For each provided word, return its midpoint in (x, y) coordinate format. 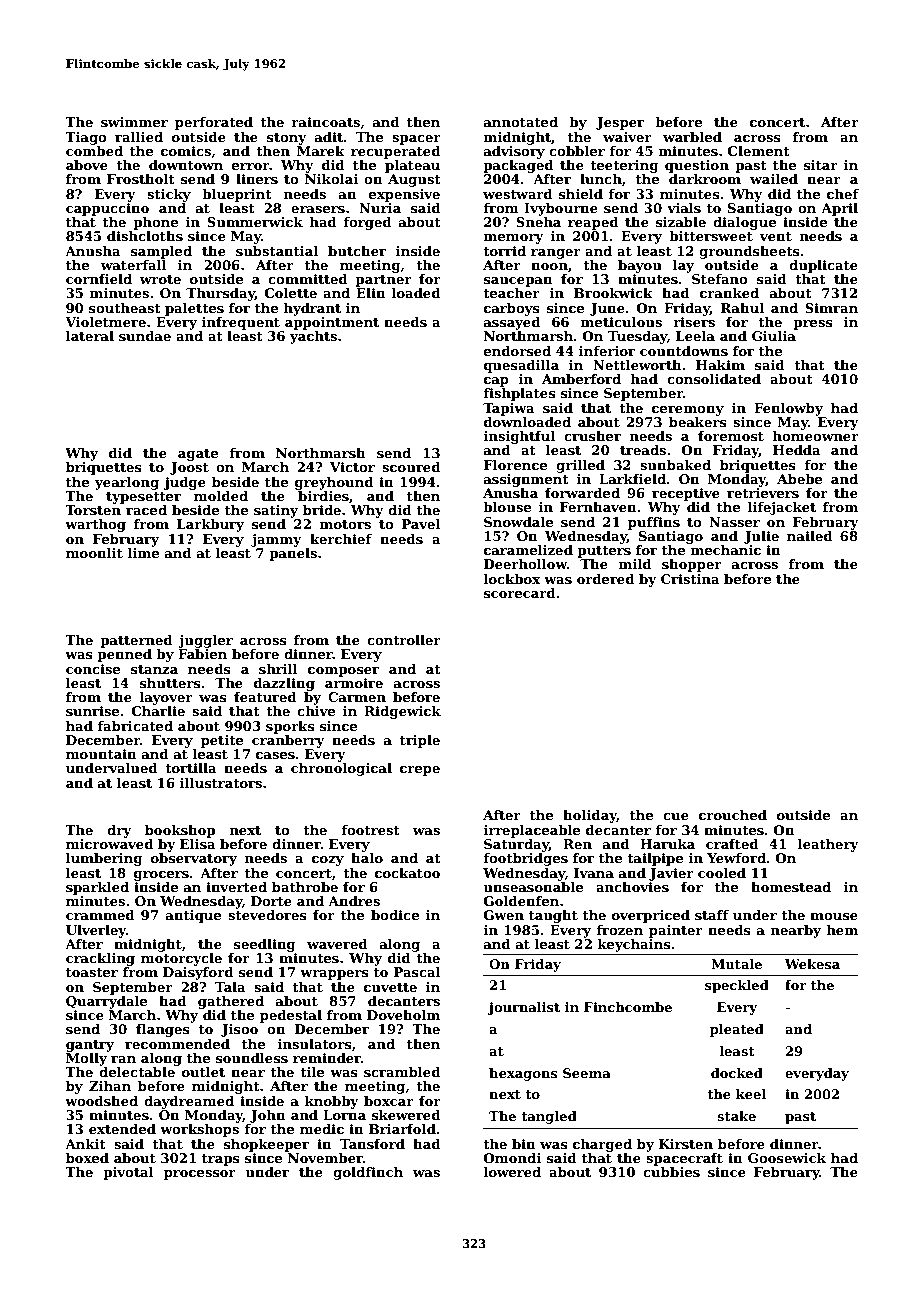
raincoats (325, 122)
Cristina (690, 579)
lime (143, 553)
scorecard (520, 593)
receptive (686, 494)
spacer (416, 140)
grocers (161, 876)
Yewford (736, 858)
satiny (276, 511)
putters (604, 552)
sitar (821, 165)
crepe (420, 771)
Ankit (85, 1144)
